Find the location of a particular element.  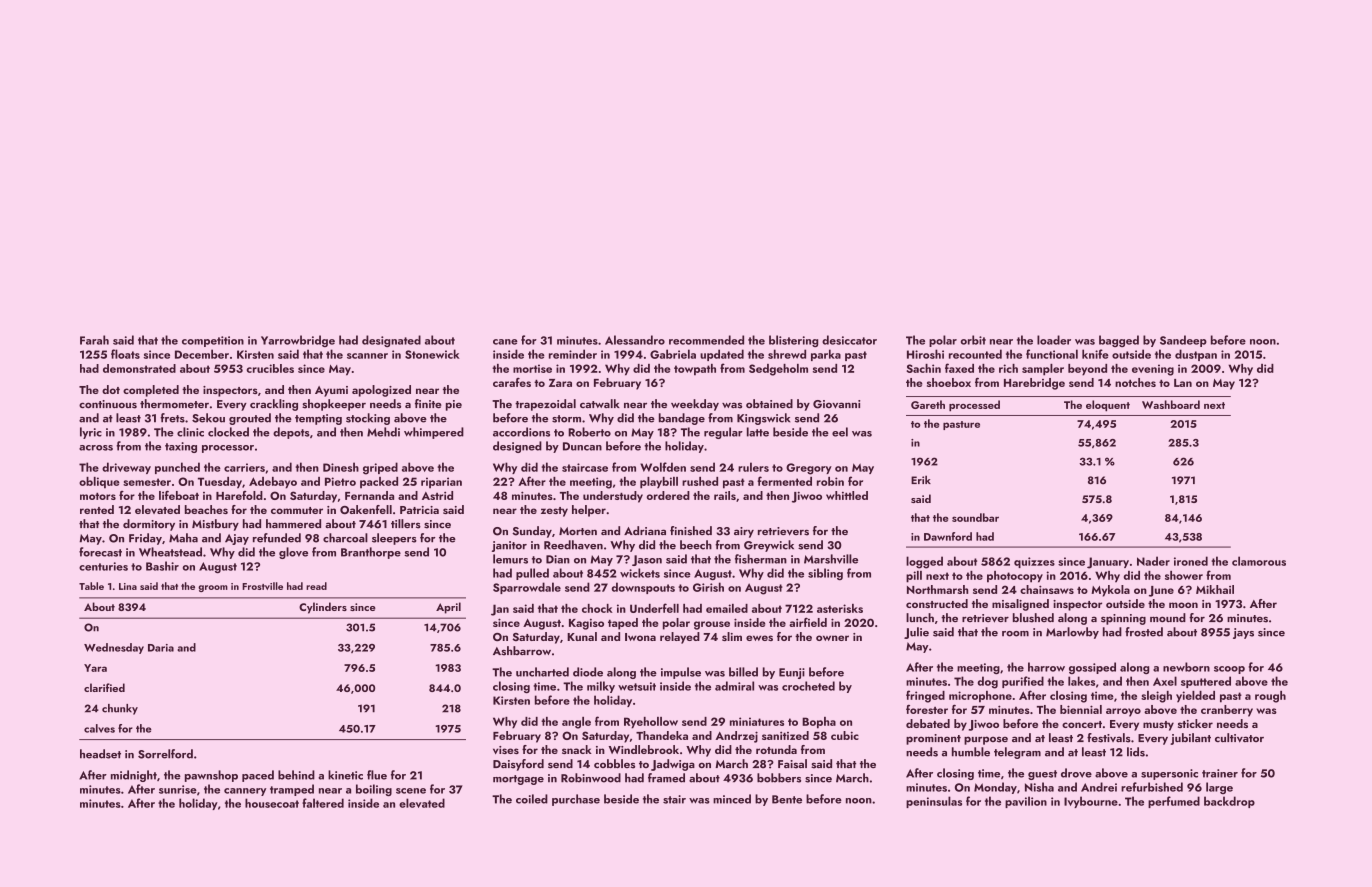

beech is located at coordinates (696, 545).
